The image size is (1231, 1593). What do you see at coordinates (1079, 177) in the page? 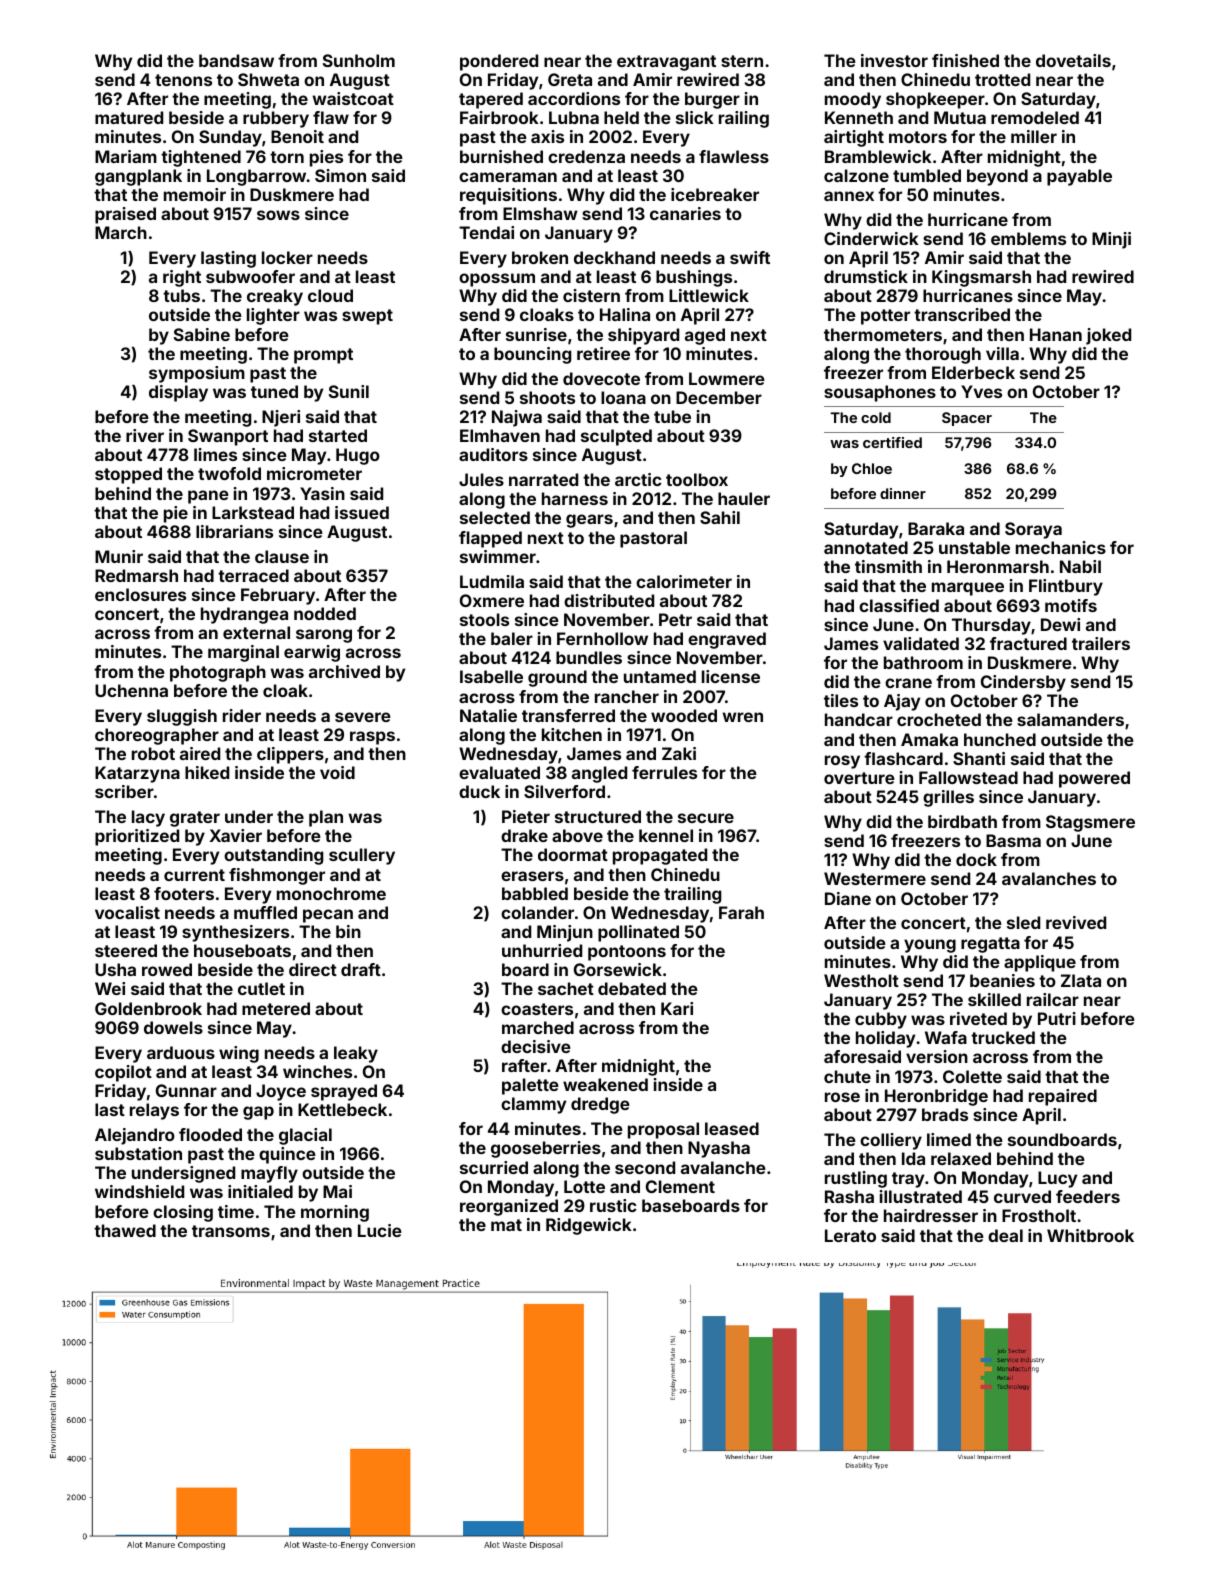
I see `payable` at bounding box center [1079, 177].
